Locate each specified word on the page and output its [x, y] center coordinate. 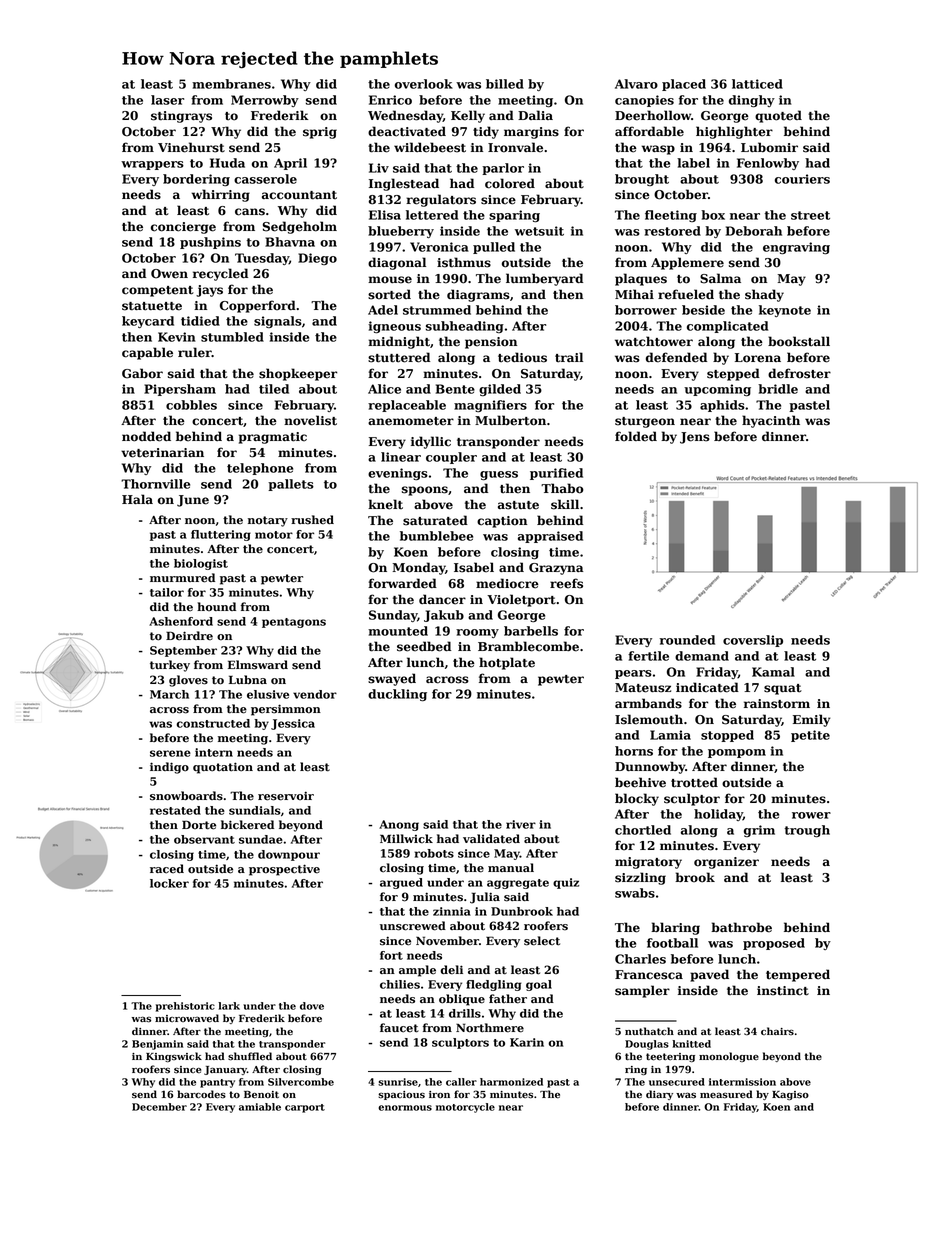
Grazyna [556, 569]
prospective [284, 870]
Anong [399, 825]
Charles [640, 959]
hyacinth [771, 421]
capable [147, 353]
